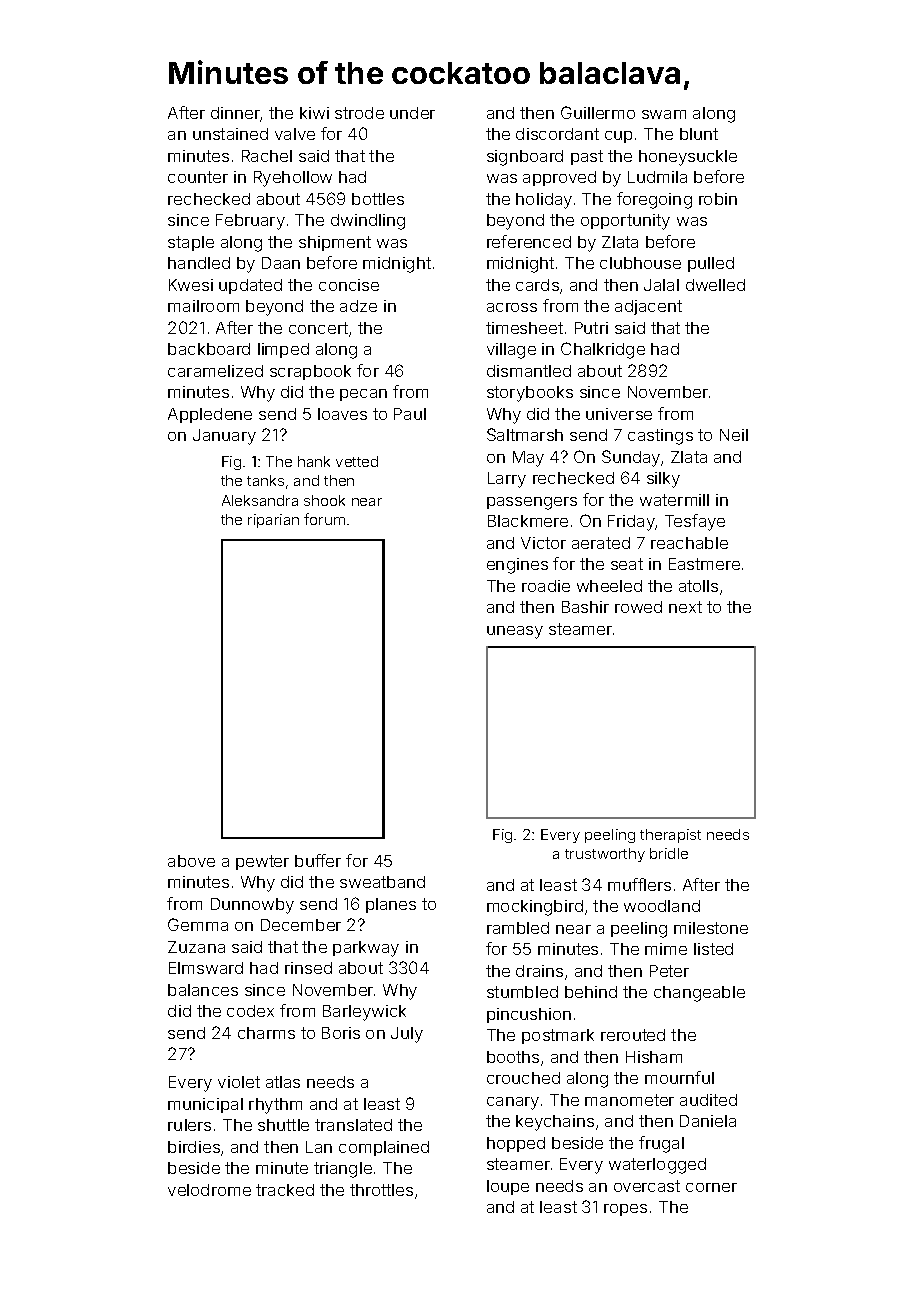 The height and width of the screenshot is (1311, 924). I want to click on uneasy, so click(515, 632).
